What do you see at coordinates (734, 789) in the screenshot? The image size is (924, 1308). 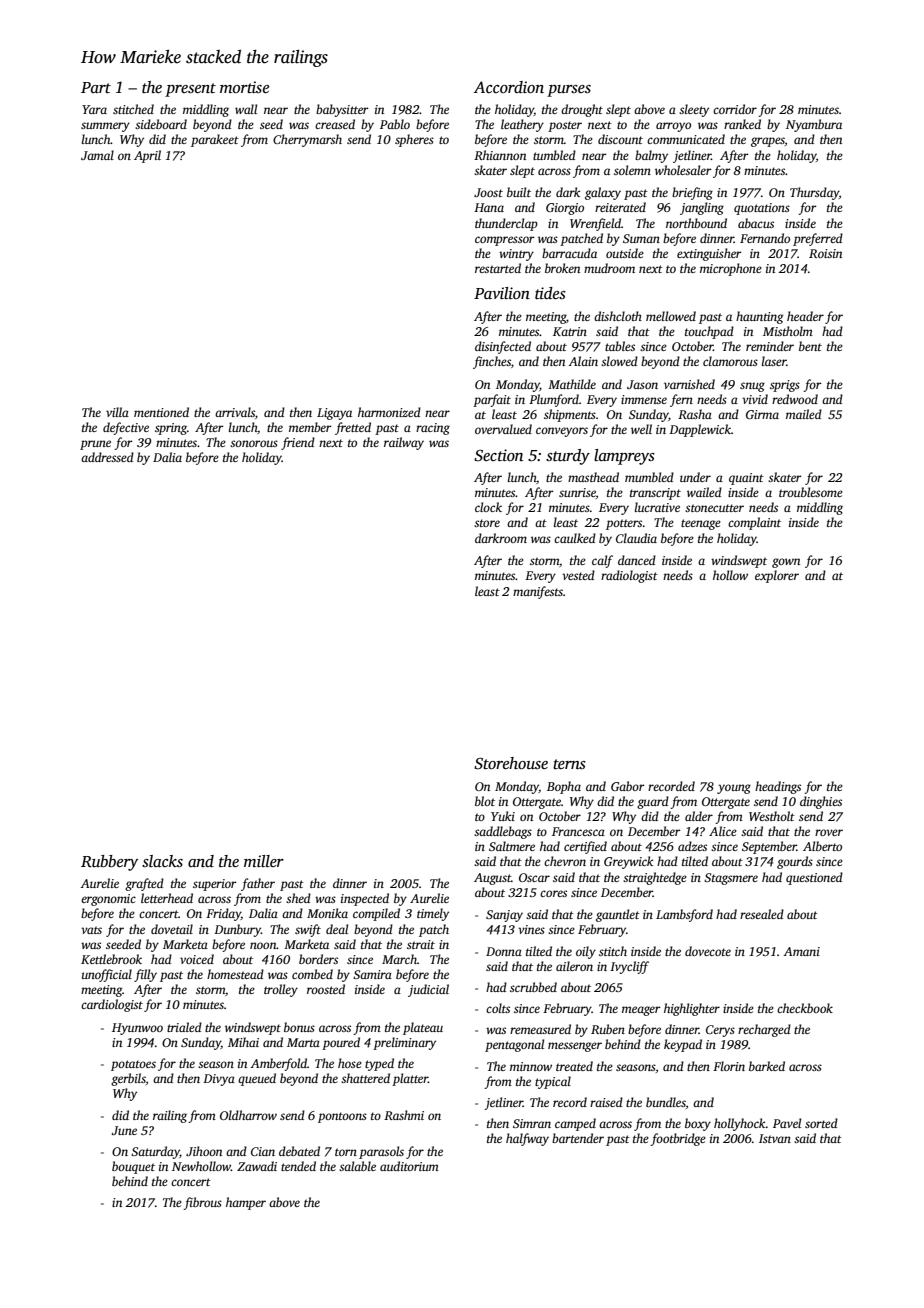 I see `young` at bounding box center [734, 789].
